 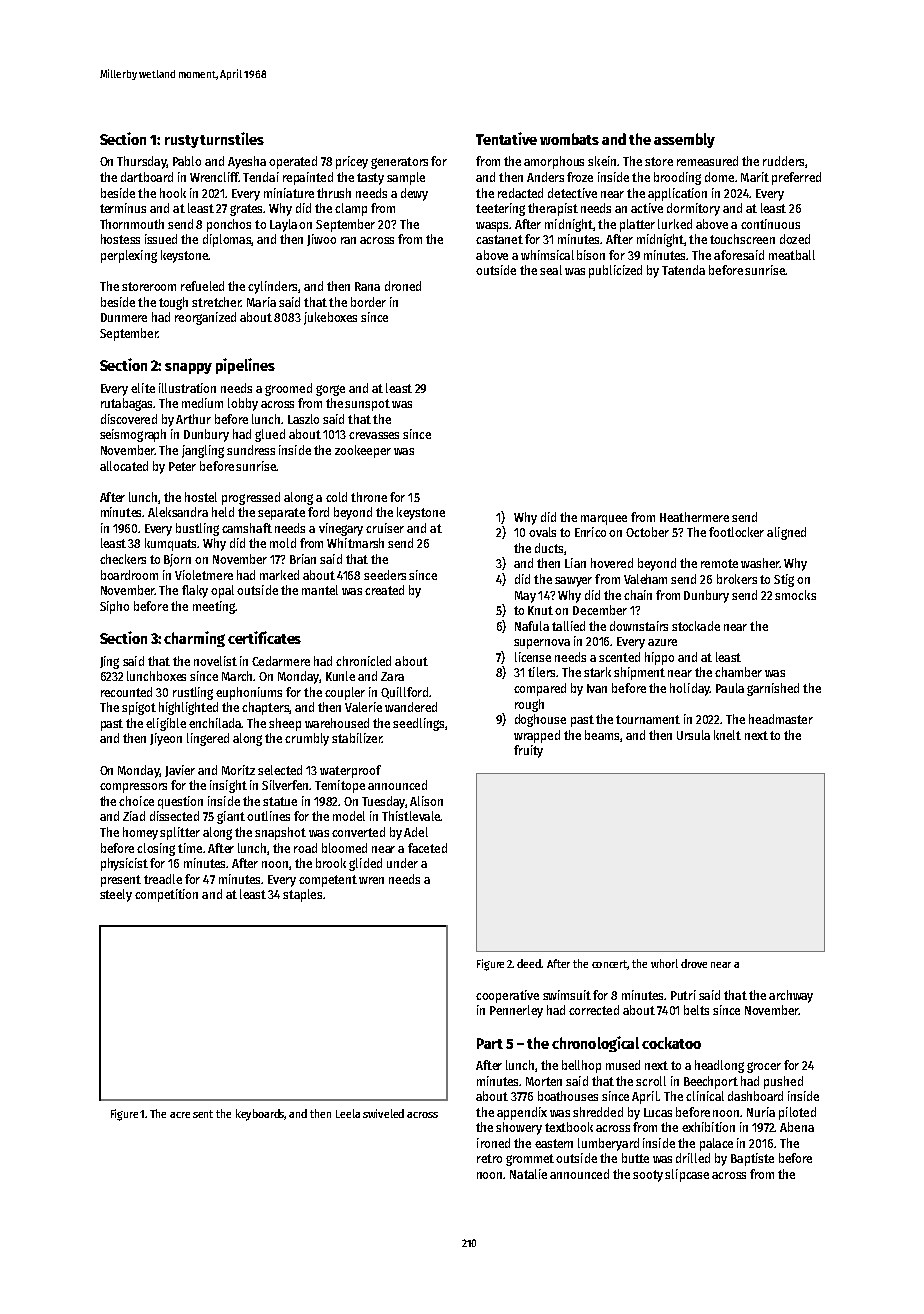 I want to click on wrapped, so click(x=537, y=736).
